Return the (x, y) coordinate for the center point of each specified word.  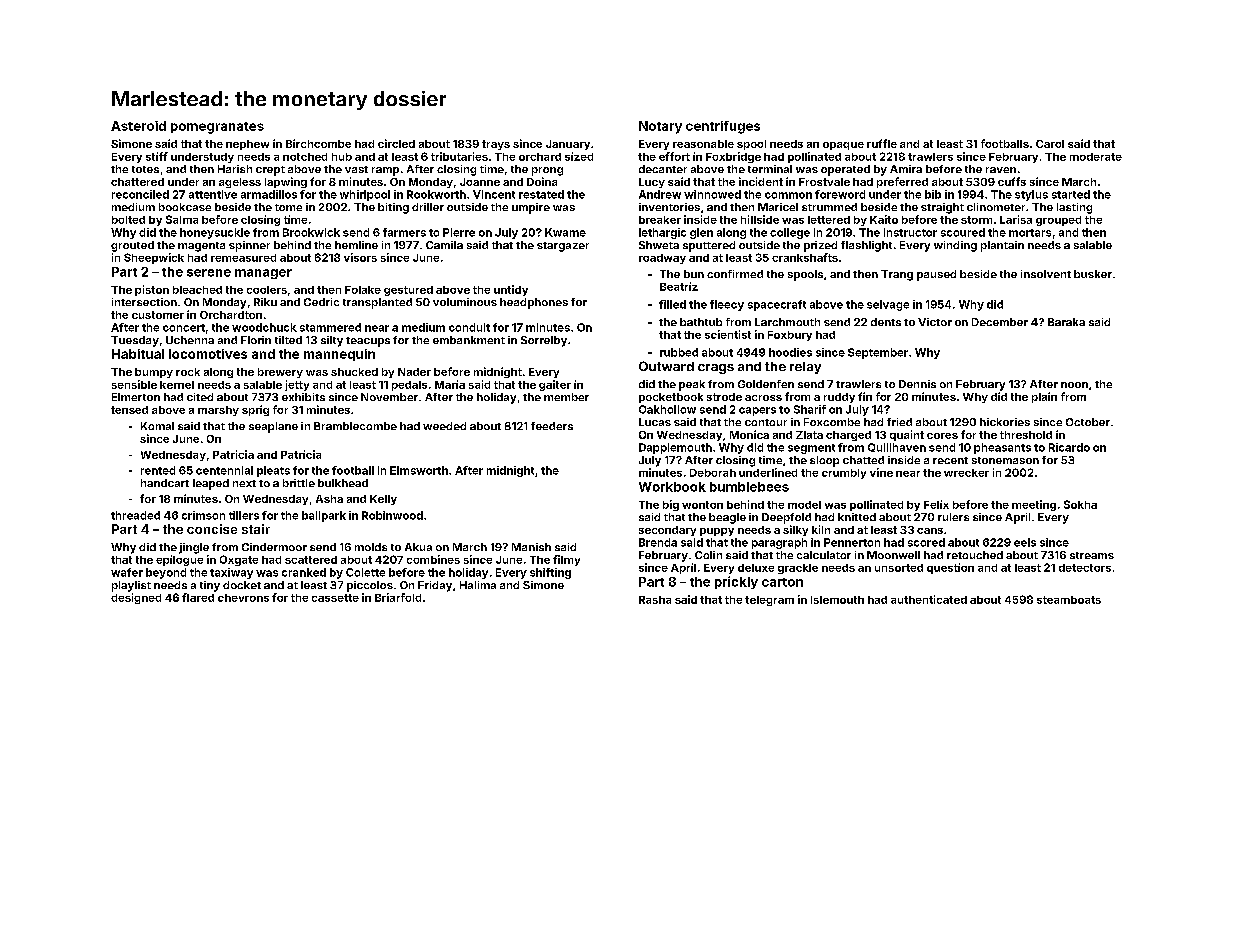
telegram (769, 601)
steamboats (1069, 600)
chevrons (243, 598)
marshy (218, 411)
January (568, 145)
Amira (906, 169)
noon (1074, 385)
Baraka (1066, 322)
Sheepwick (154, 258)
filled (672, 304)
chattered (137, 182)
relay (805, 368)
